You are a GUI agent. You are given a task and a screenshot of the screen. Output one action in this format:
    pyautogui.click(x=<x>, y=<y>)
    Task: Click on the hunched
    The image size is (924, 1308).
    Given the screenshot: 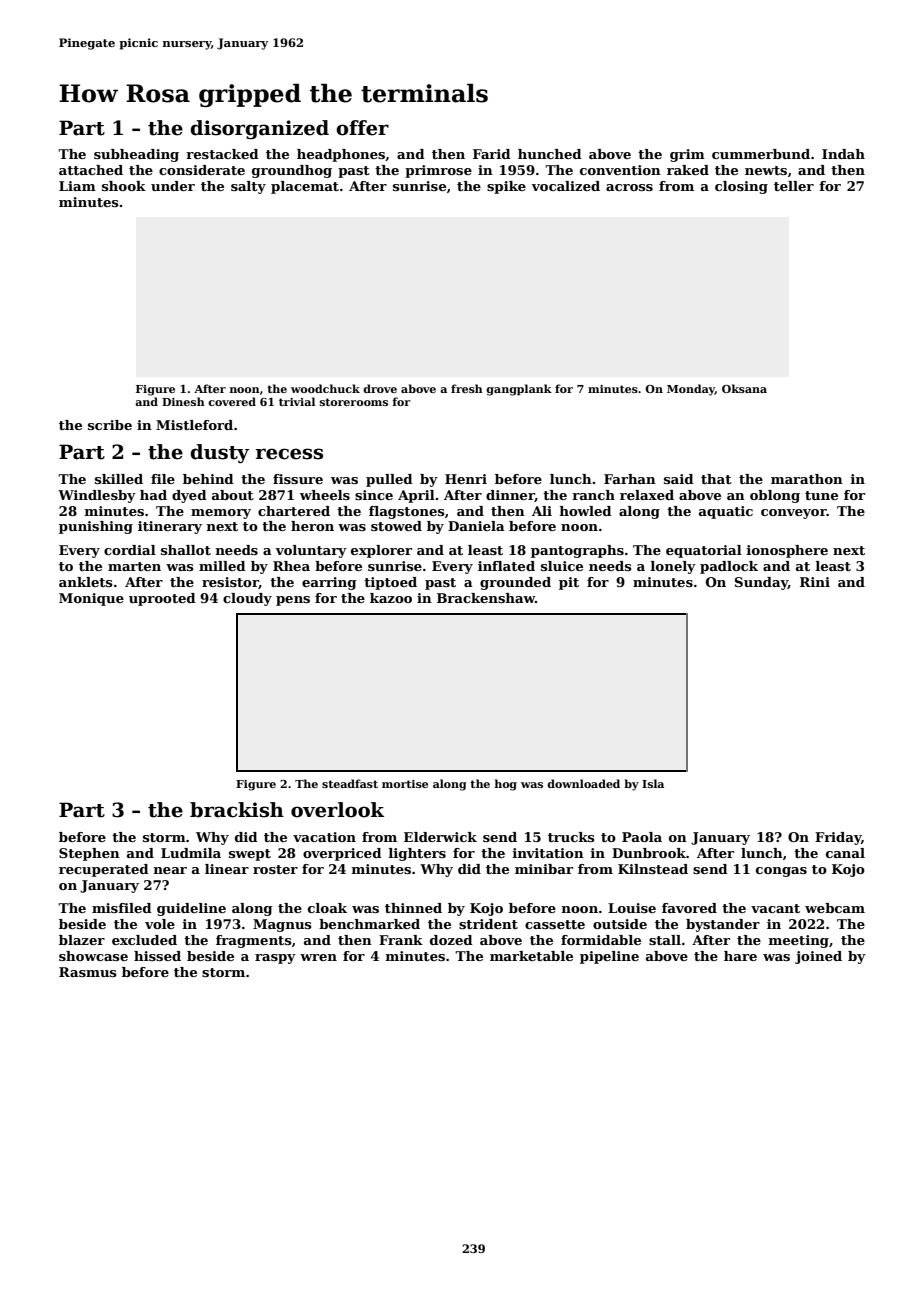 What is the action you would take?
    pyautogui.click(x=550, y=154)
